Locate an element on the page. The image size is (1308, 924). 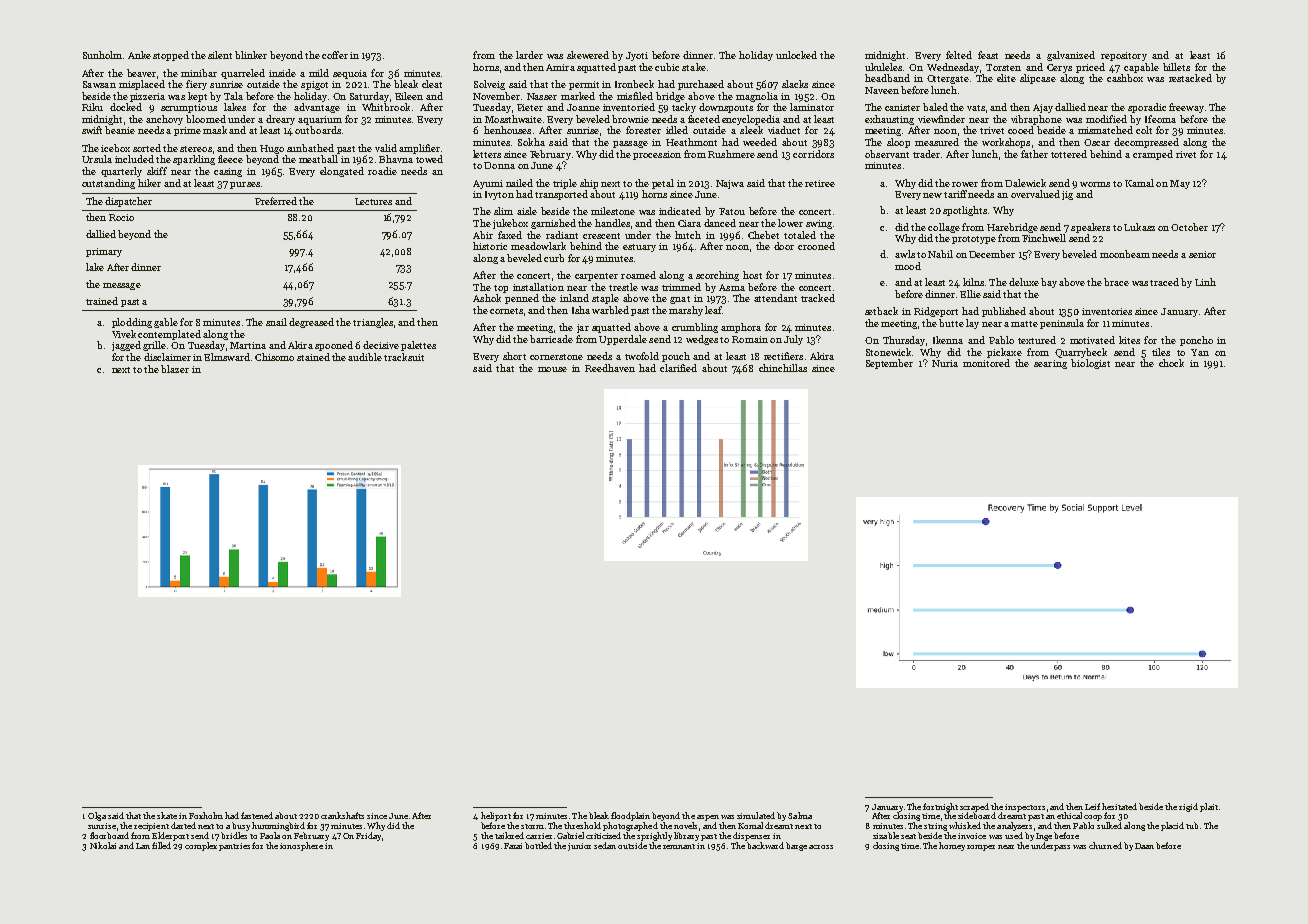
Mossthwaite is located at coordinates (513, 119).
